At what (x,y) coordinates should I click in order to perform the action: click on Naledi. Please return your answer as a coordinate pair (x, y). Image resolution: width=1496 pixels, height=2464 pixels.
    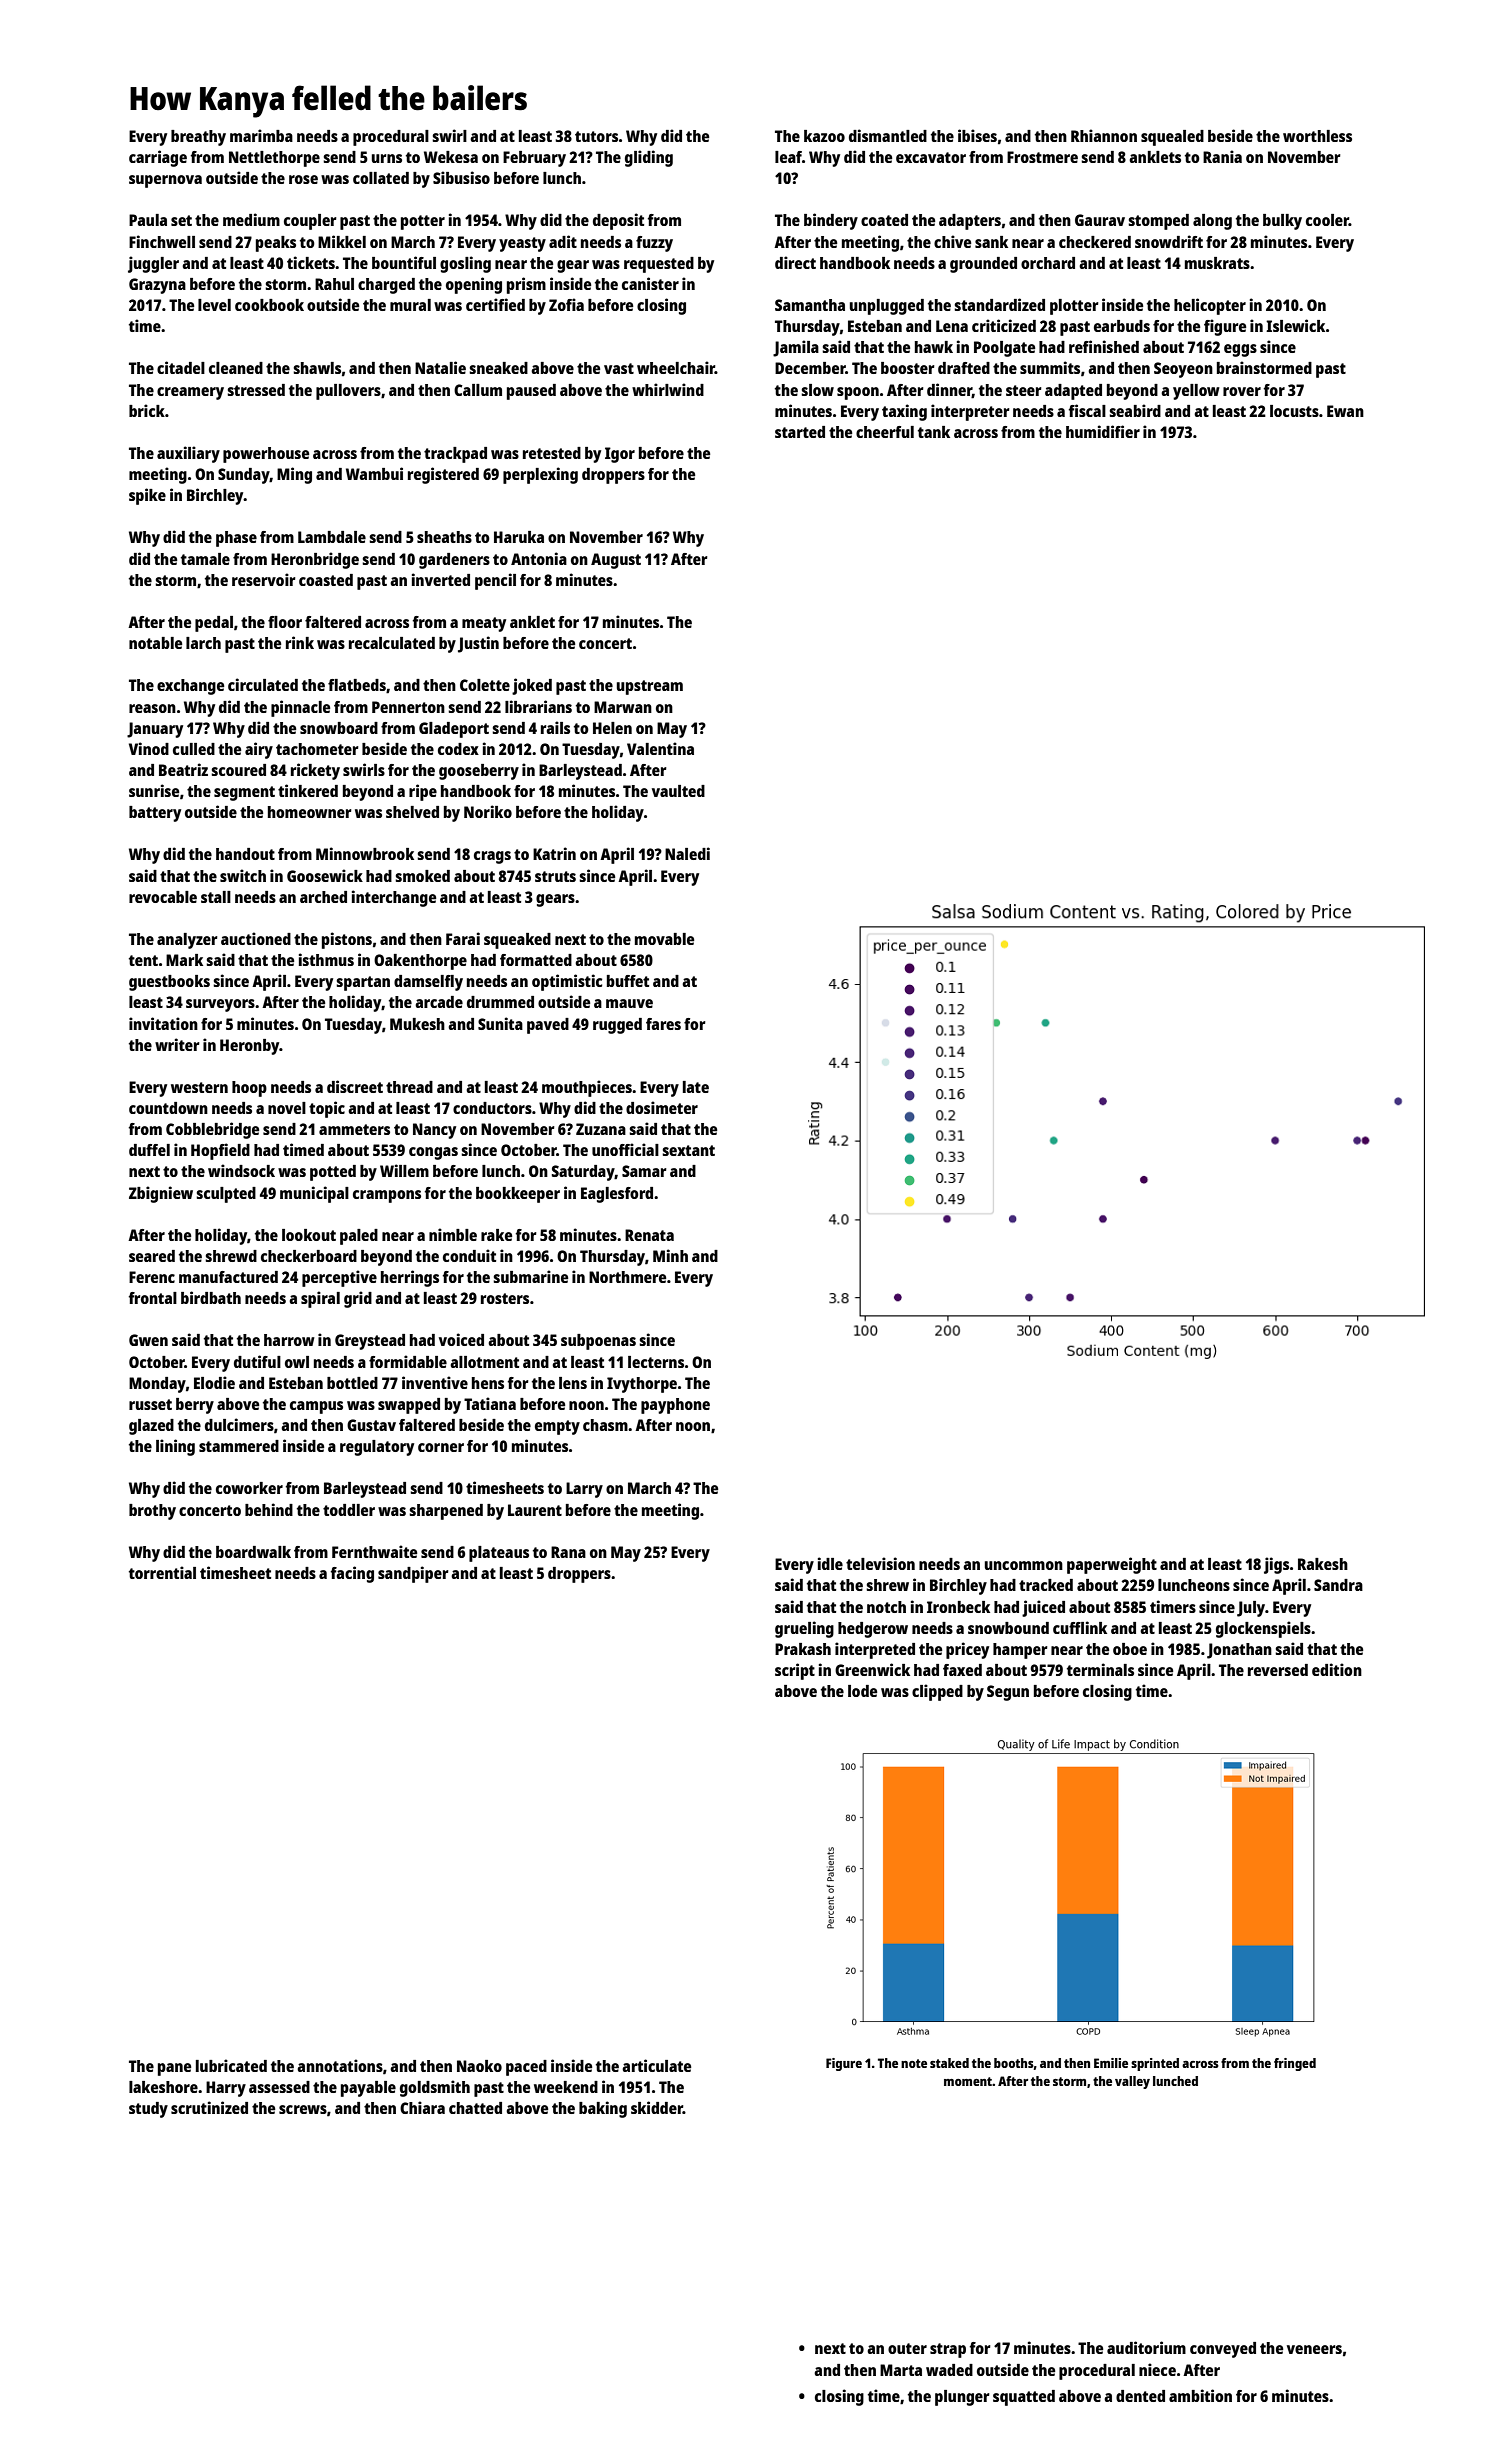
    Looking at the image, I should click on (687, 853).
